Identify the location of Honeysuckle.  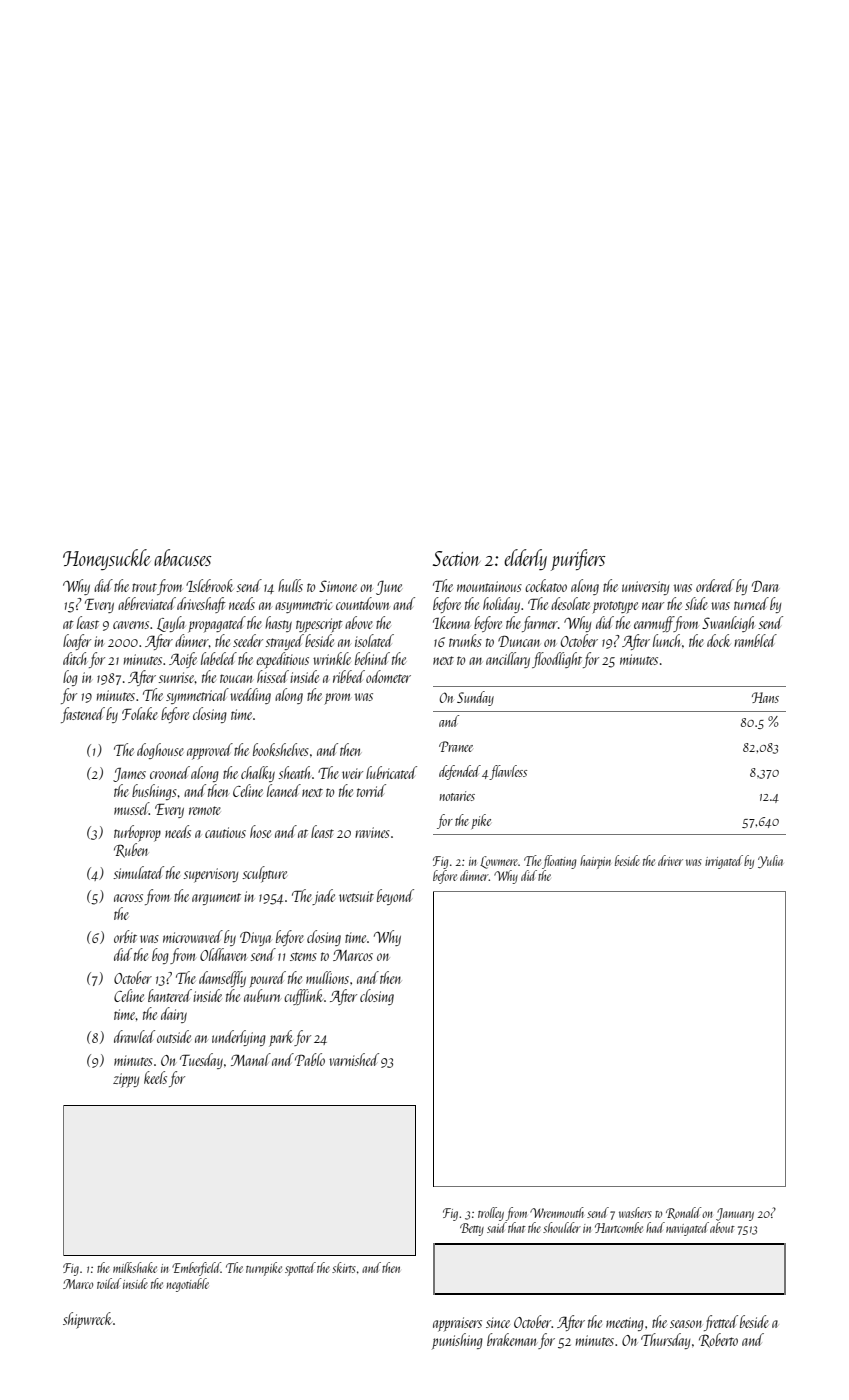
(107, 559).
